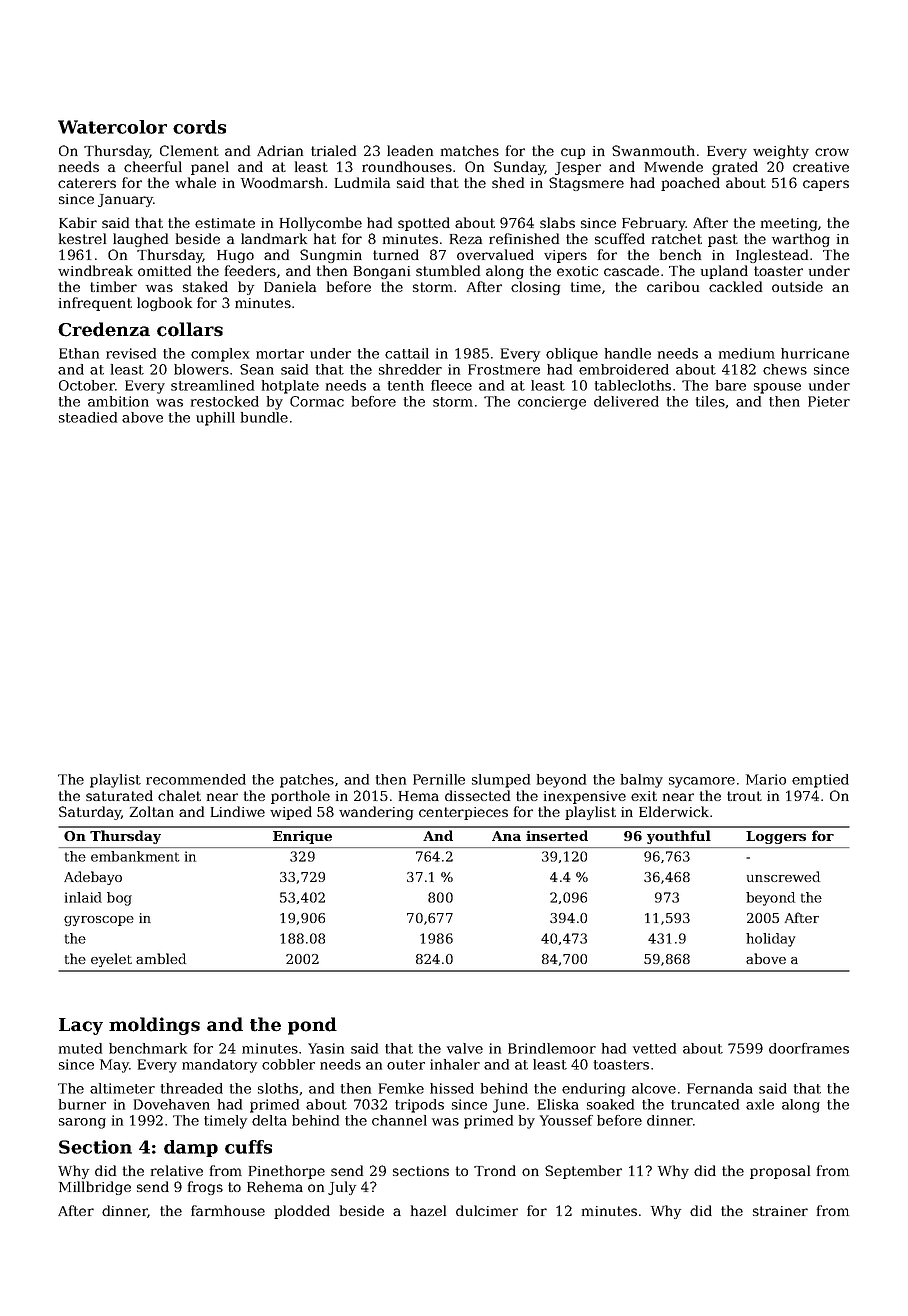 This page has width=908, height=1316. What do you see at coordinates (112, 127) in the page?
I see `Watercolor` at bounding box center [112, 127].
